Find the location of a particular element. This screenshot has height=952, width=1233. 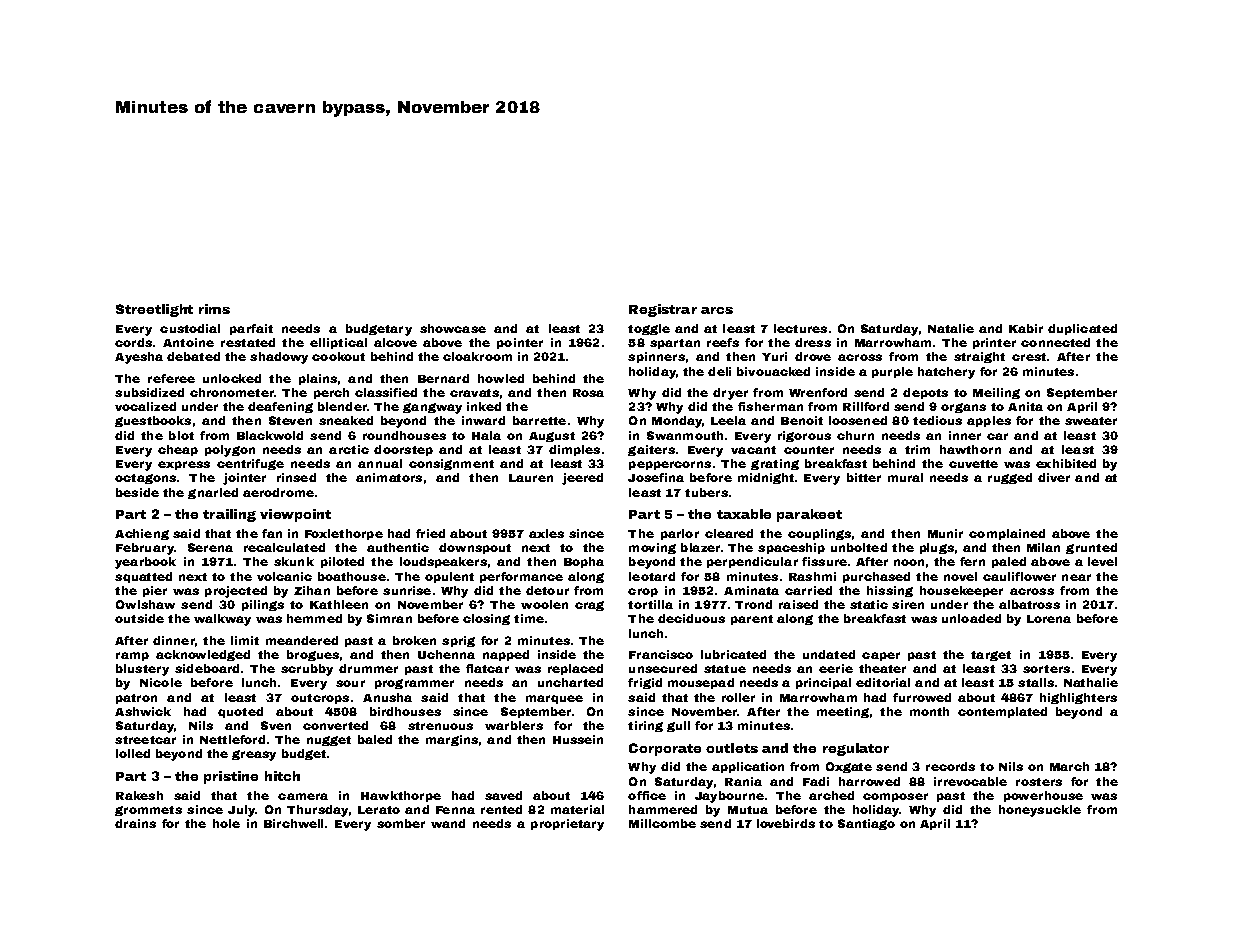

rented is located at coordinates (501, 809).
